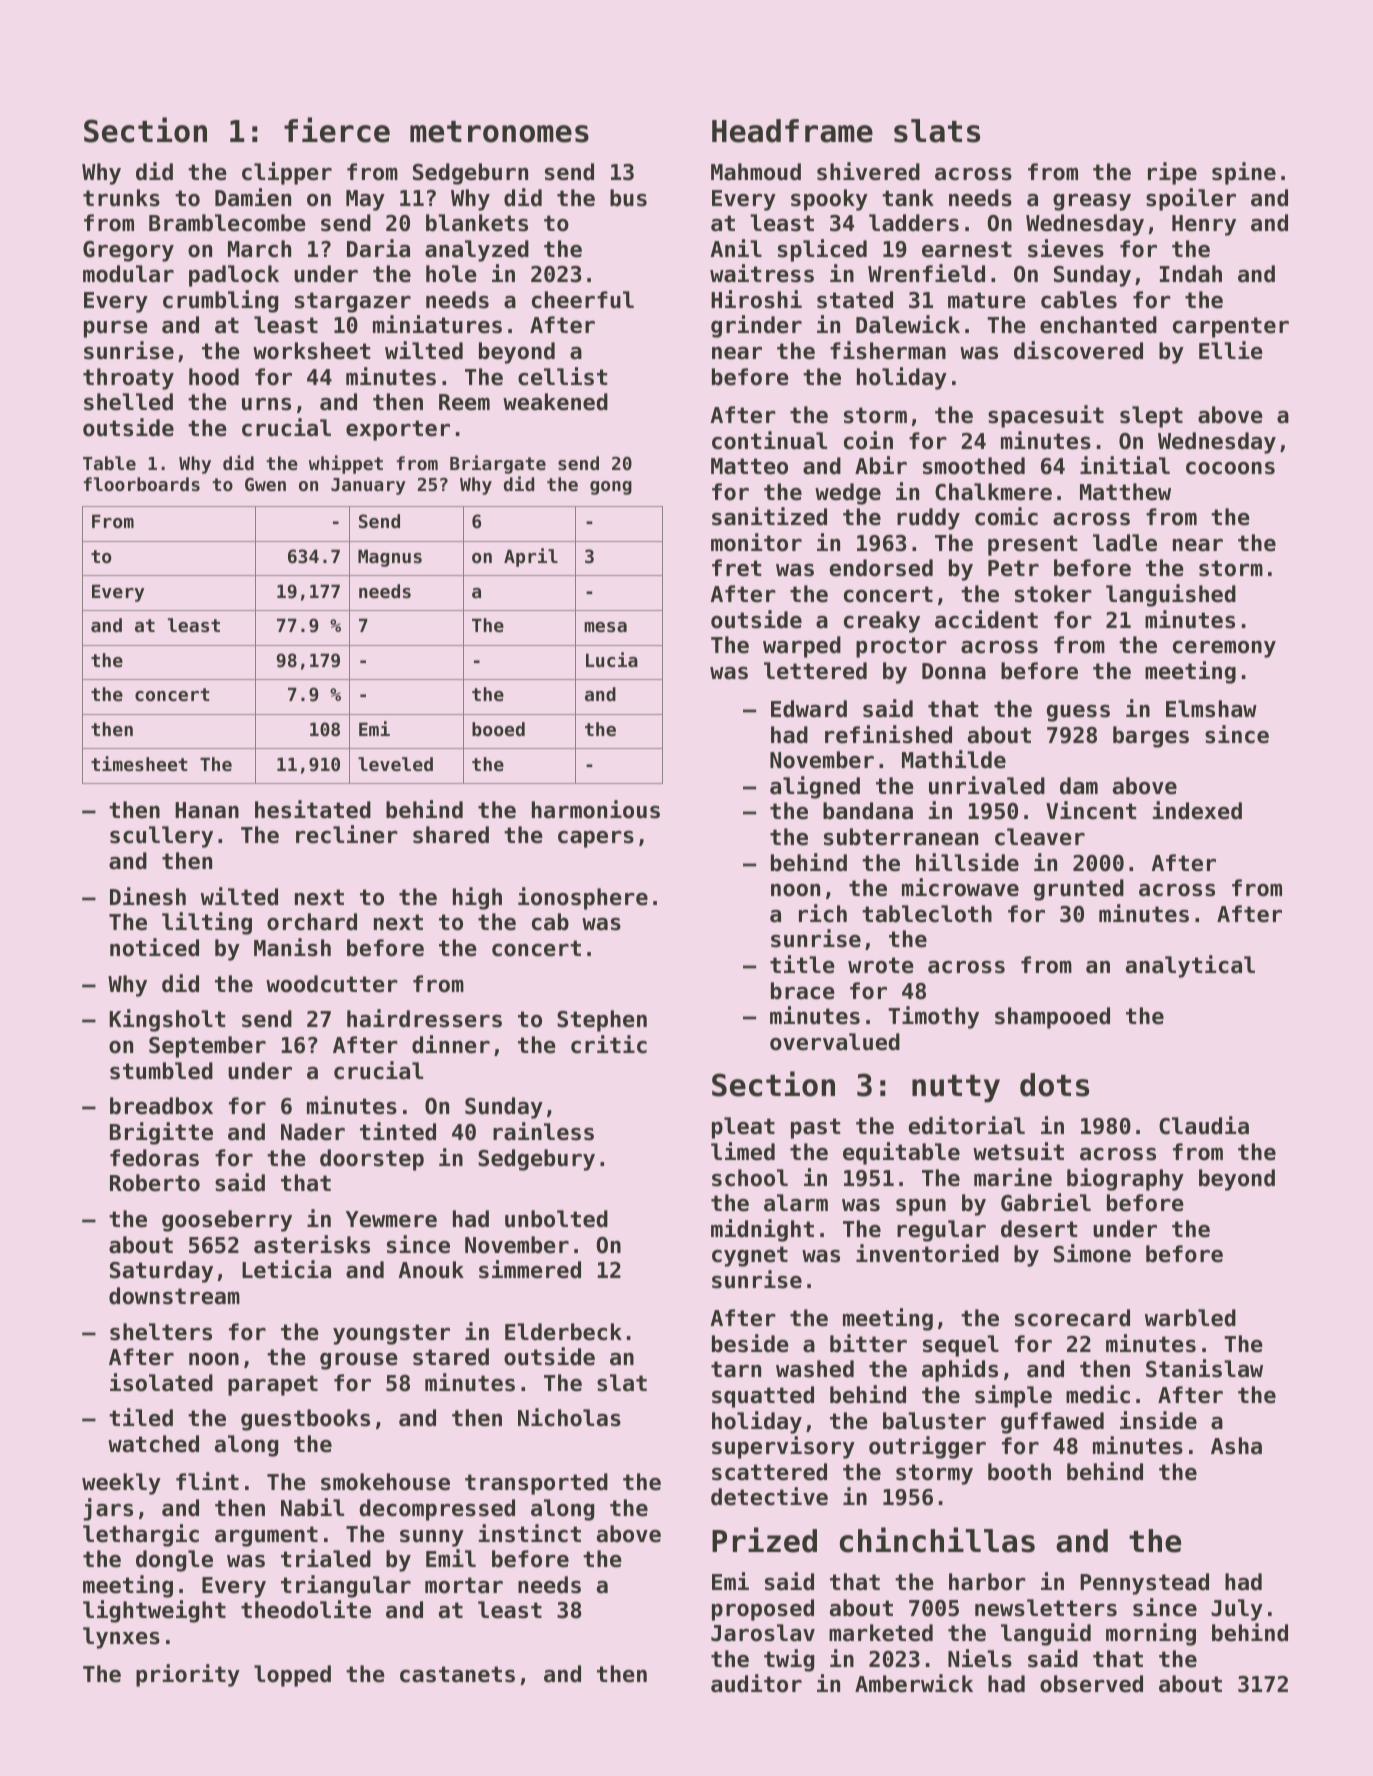  I want to click on timesheet, so click(139, 763).
